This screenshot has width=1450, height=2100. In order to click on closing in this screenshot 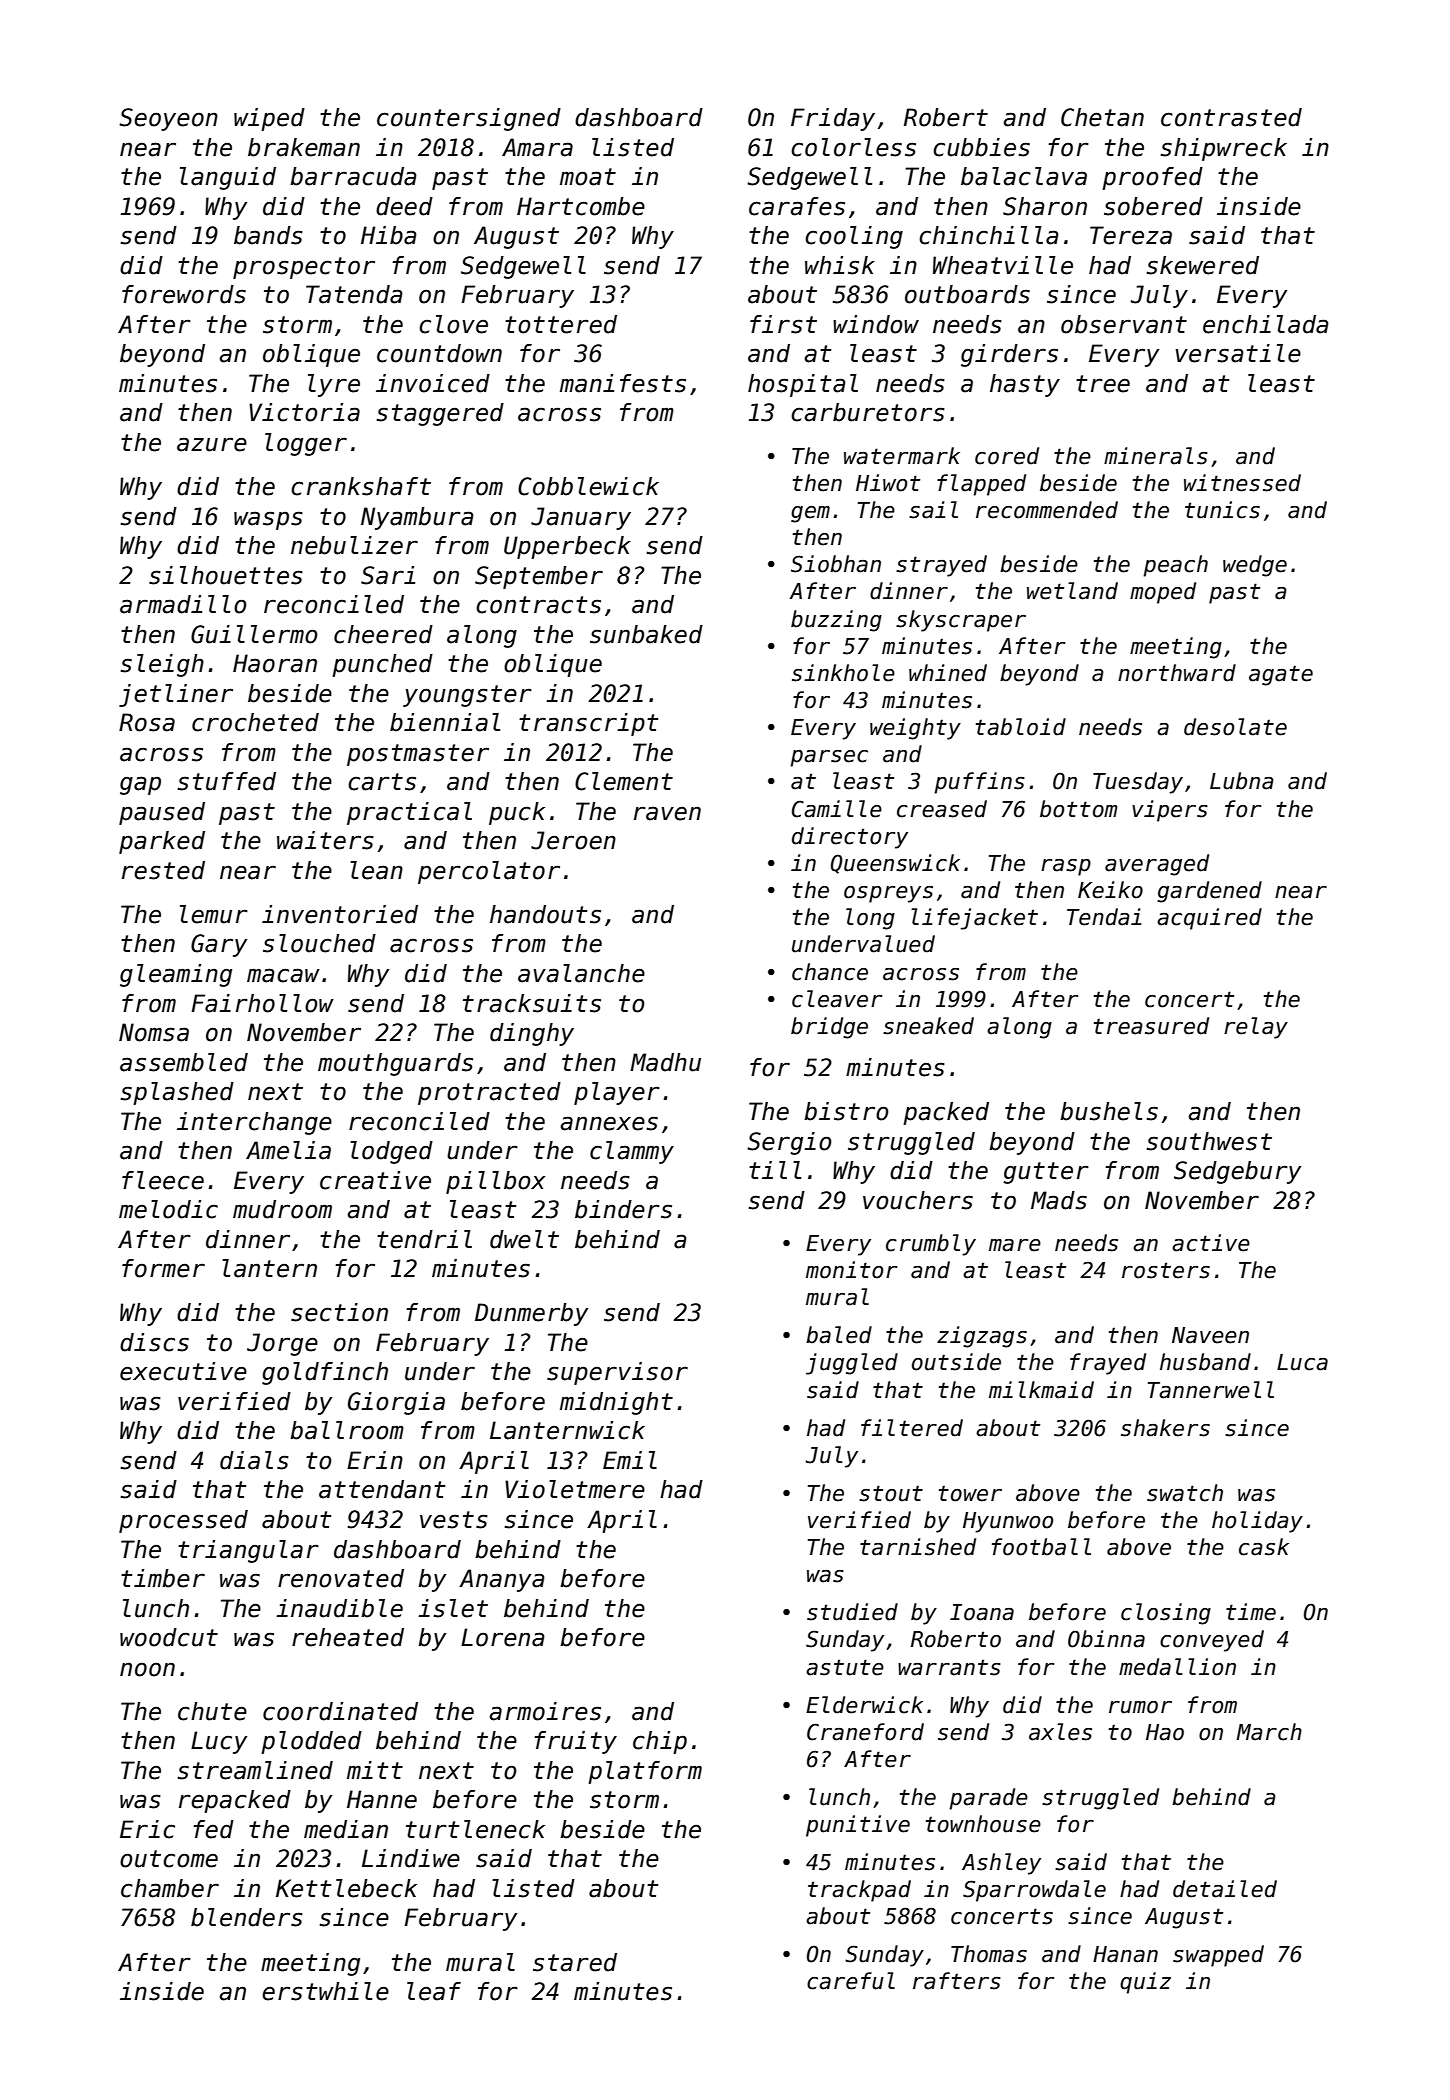, I will do `click(1166, 1614)`.
